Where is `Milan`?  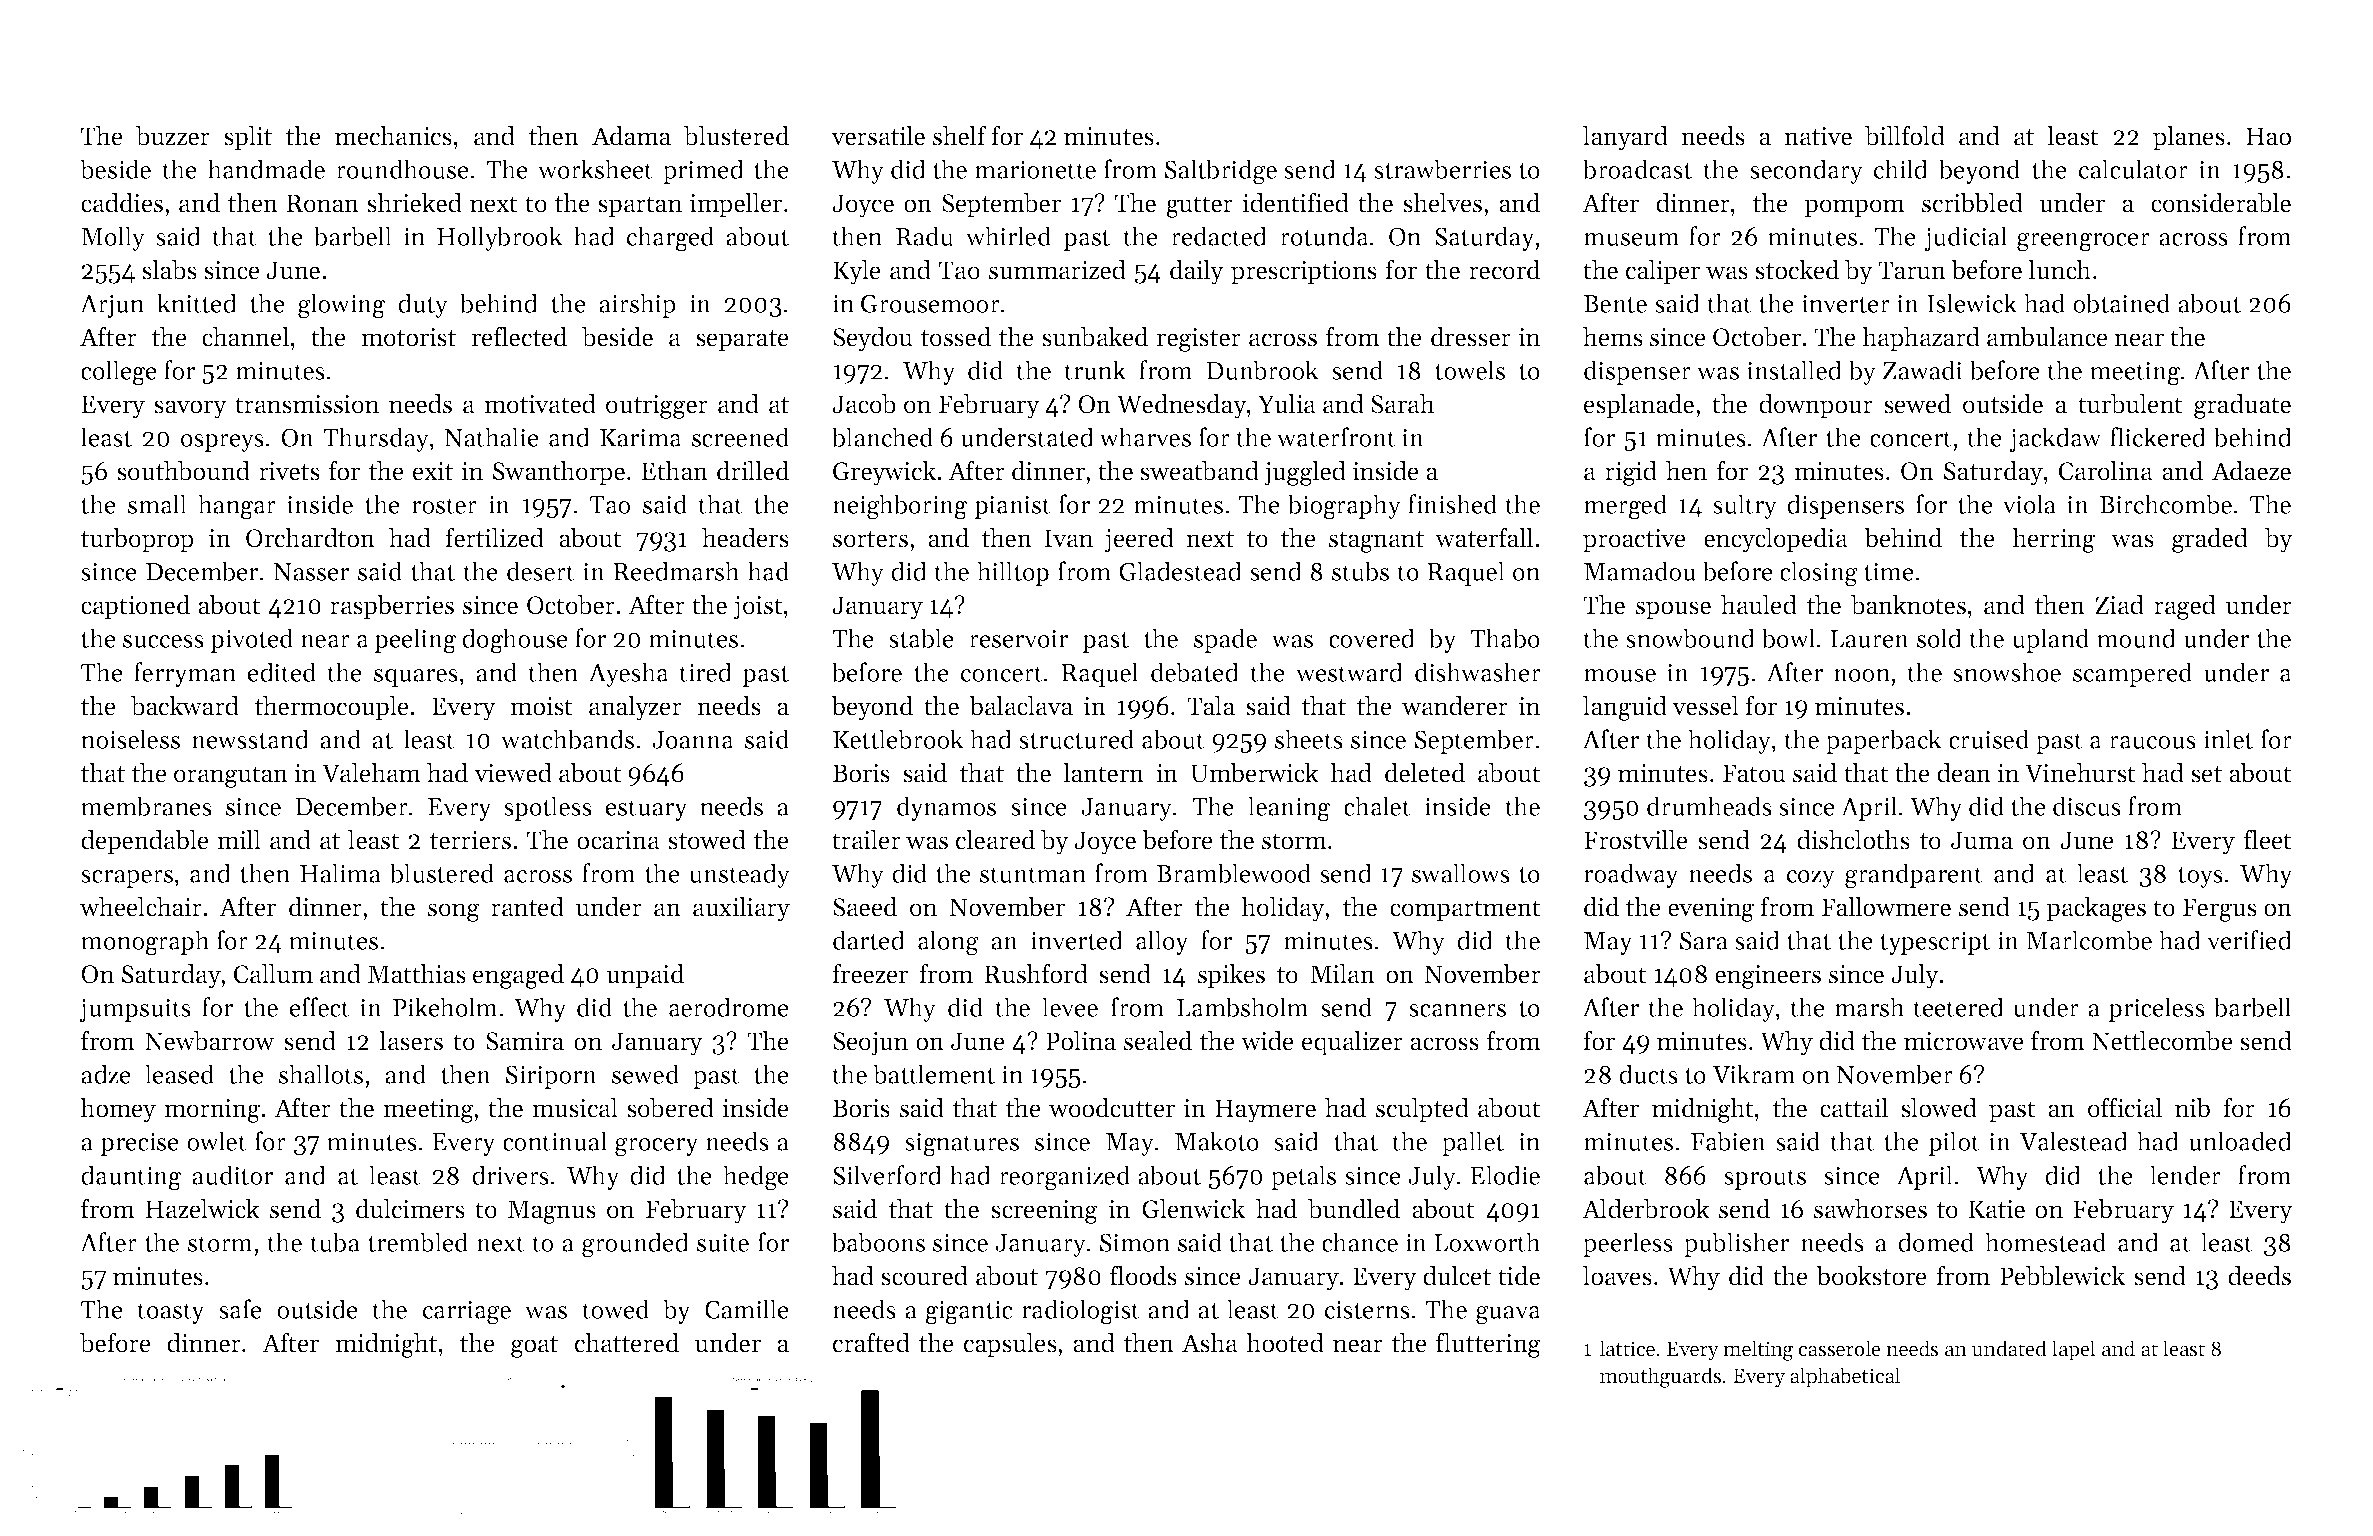
Milan is located at coordinates (1342, 974).
